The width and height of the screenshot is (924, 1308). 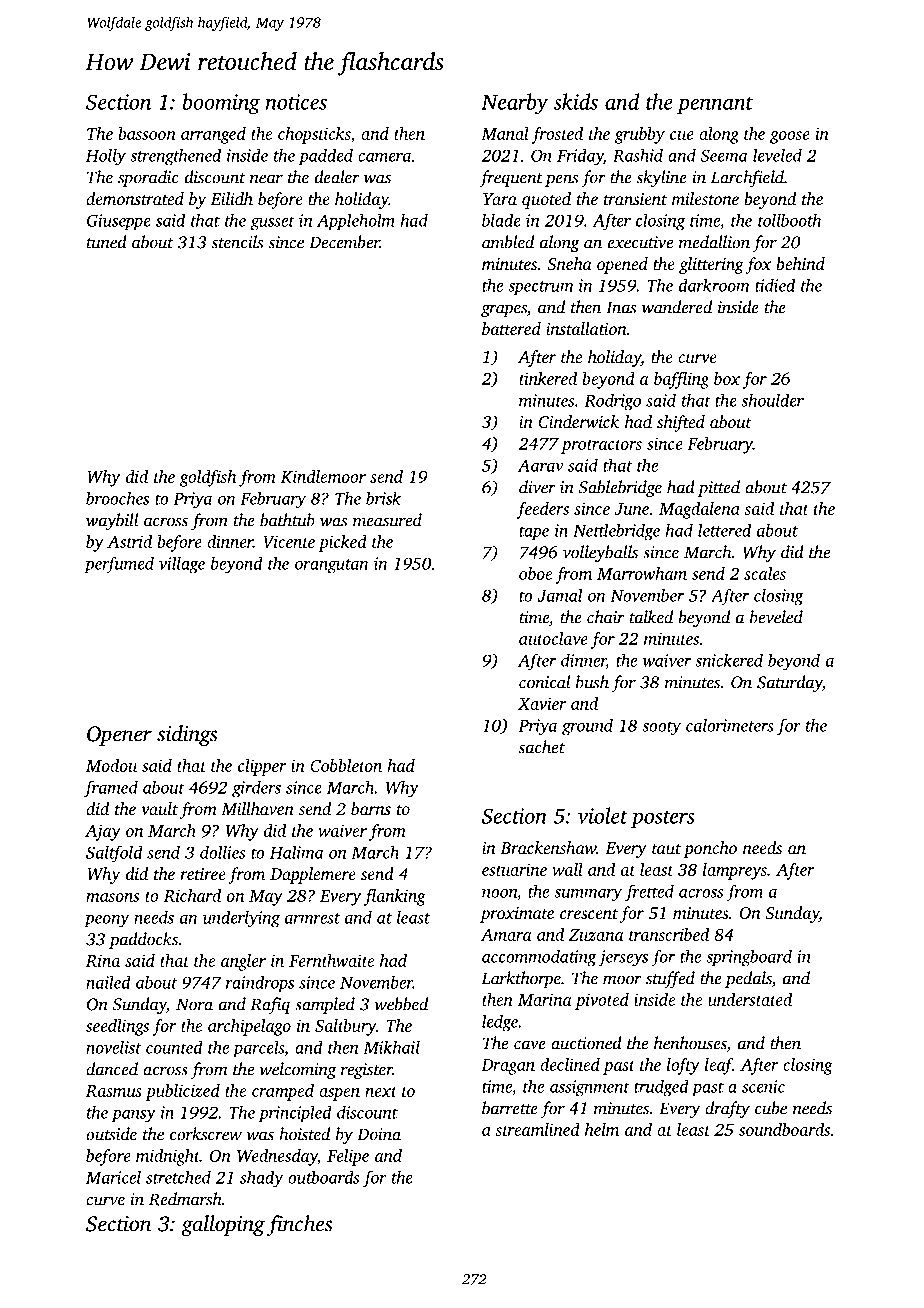 What do you see at coordinates (296, 102) in the screenshot?
I see `notices` at bounding box center [296, 102].
